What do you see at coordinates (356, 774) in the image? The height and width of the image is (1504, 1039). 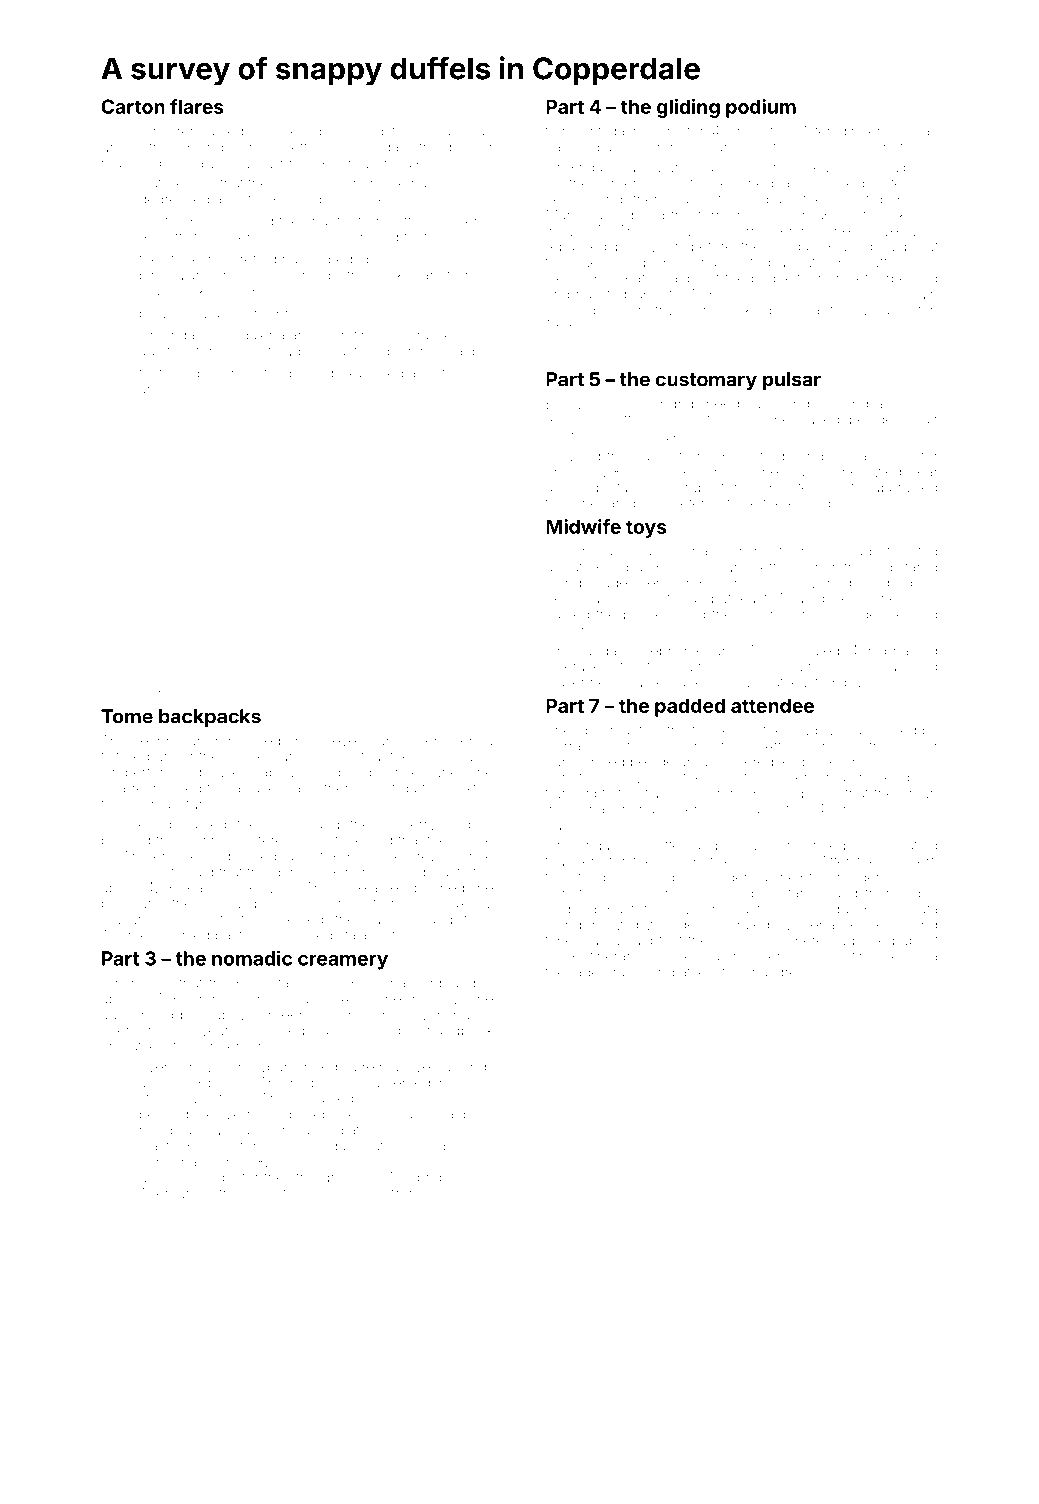 I see `gourds` at bounding box center [356, 774].
